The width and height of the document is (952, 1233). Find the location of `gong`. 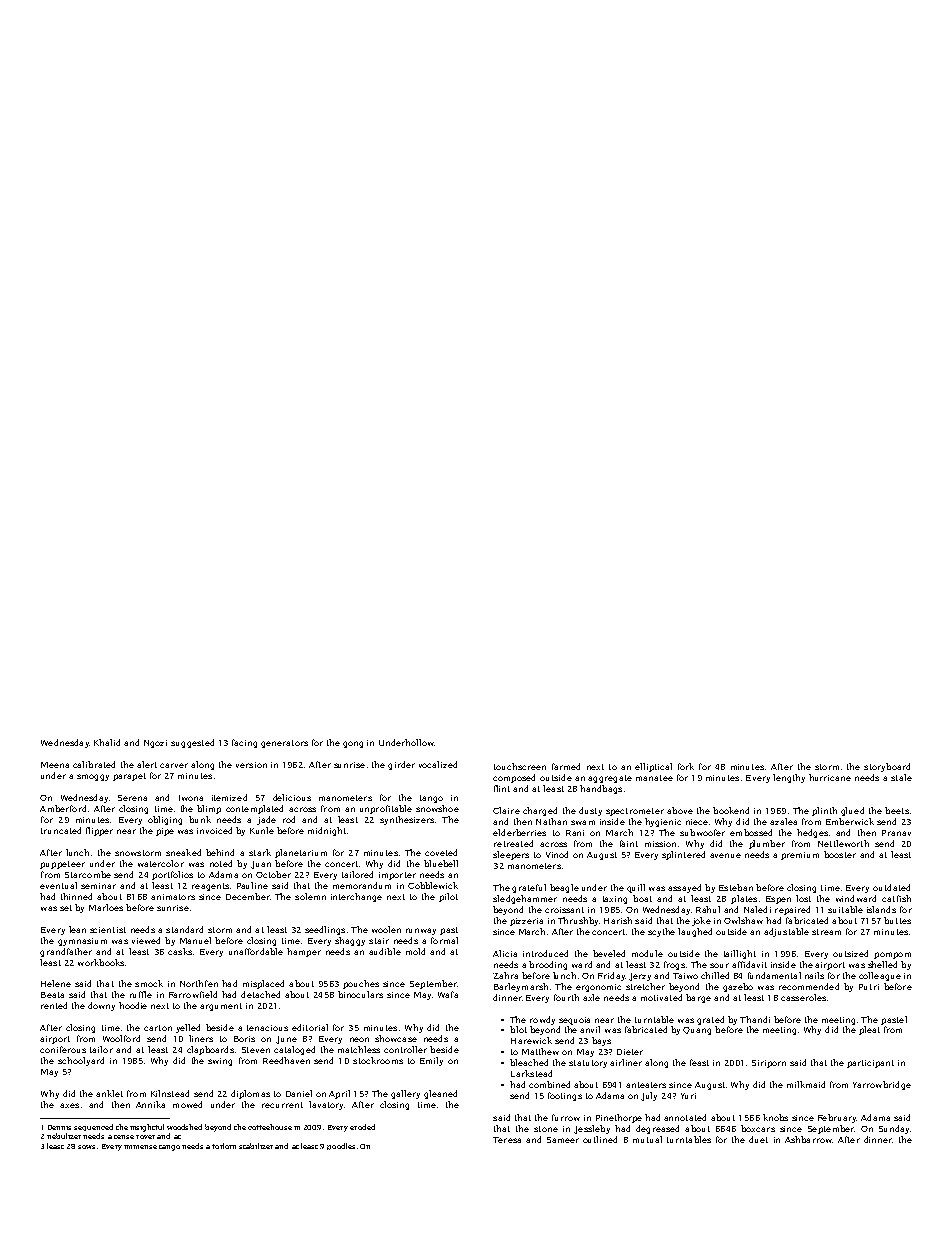

gong is located at coordinates (353, 744).
